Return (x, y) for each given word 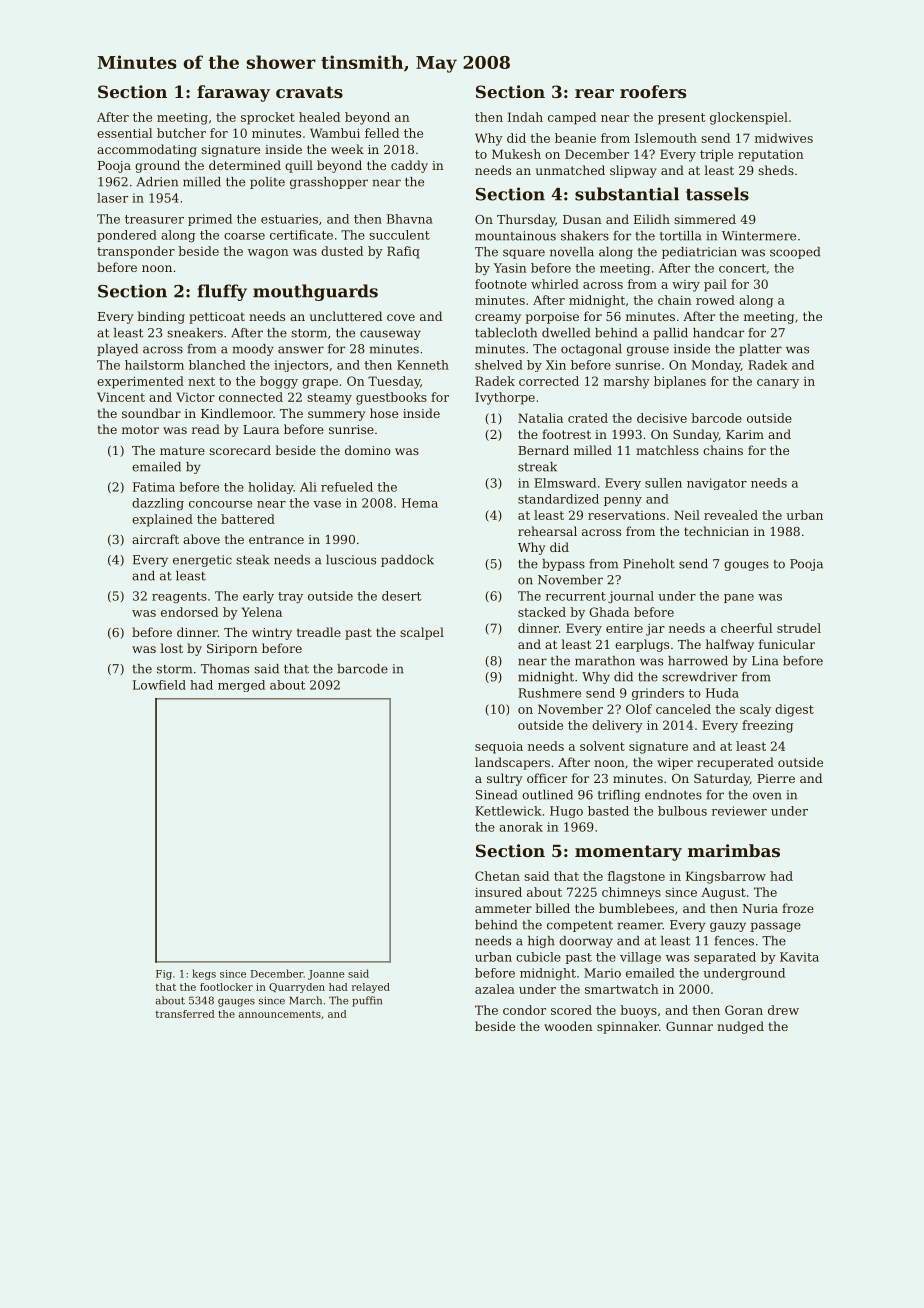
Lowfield (159, 685)
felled (382, 133)
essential (124, 133)
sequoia (499, 748)
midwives (784, 138)
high (541, 942)
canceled (683, 709)
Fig (164, 975)
